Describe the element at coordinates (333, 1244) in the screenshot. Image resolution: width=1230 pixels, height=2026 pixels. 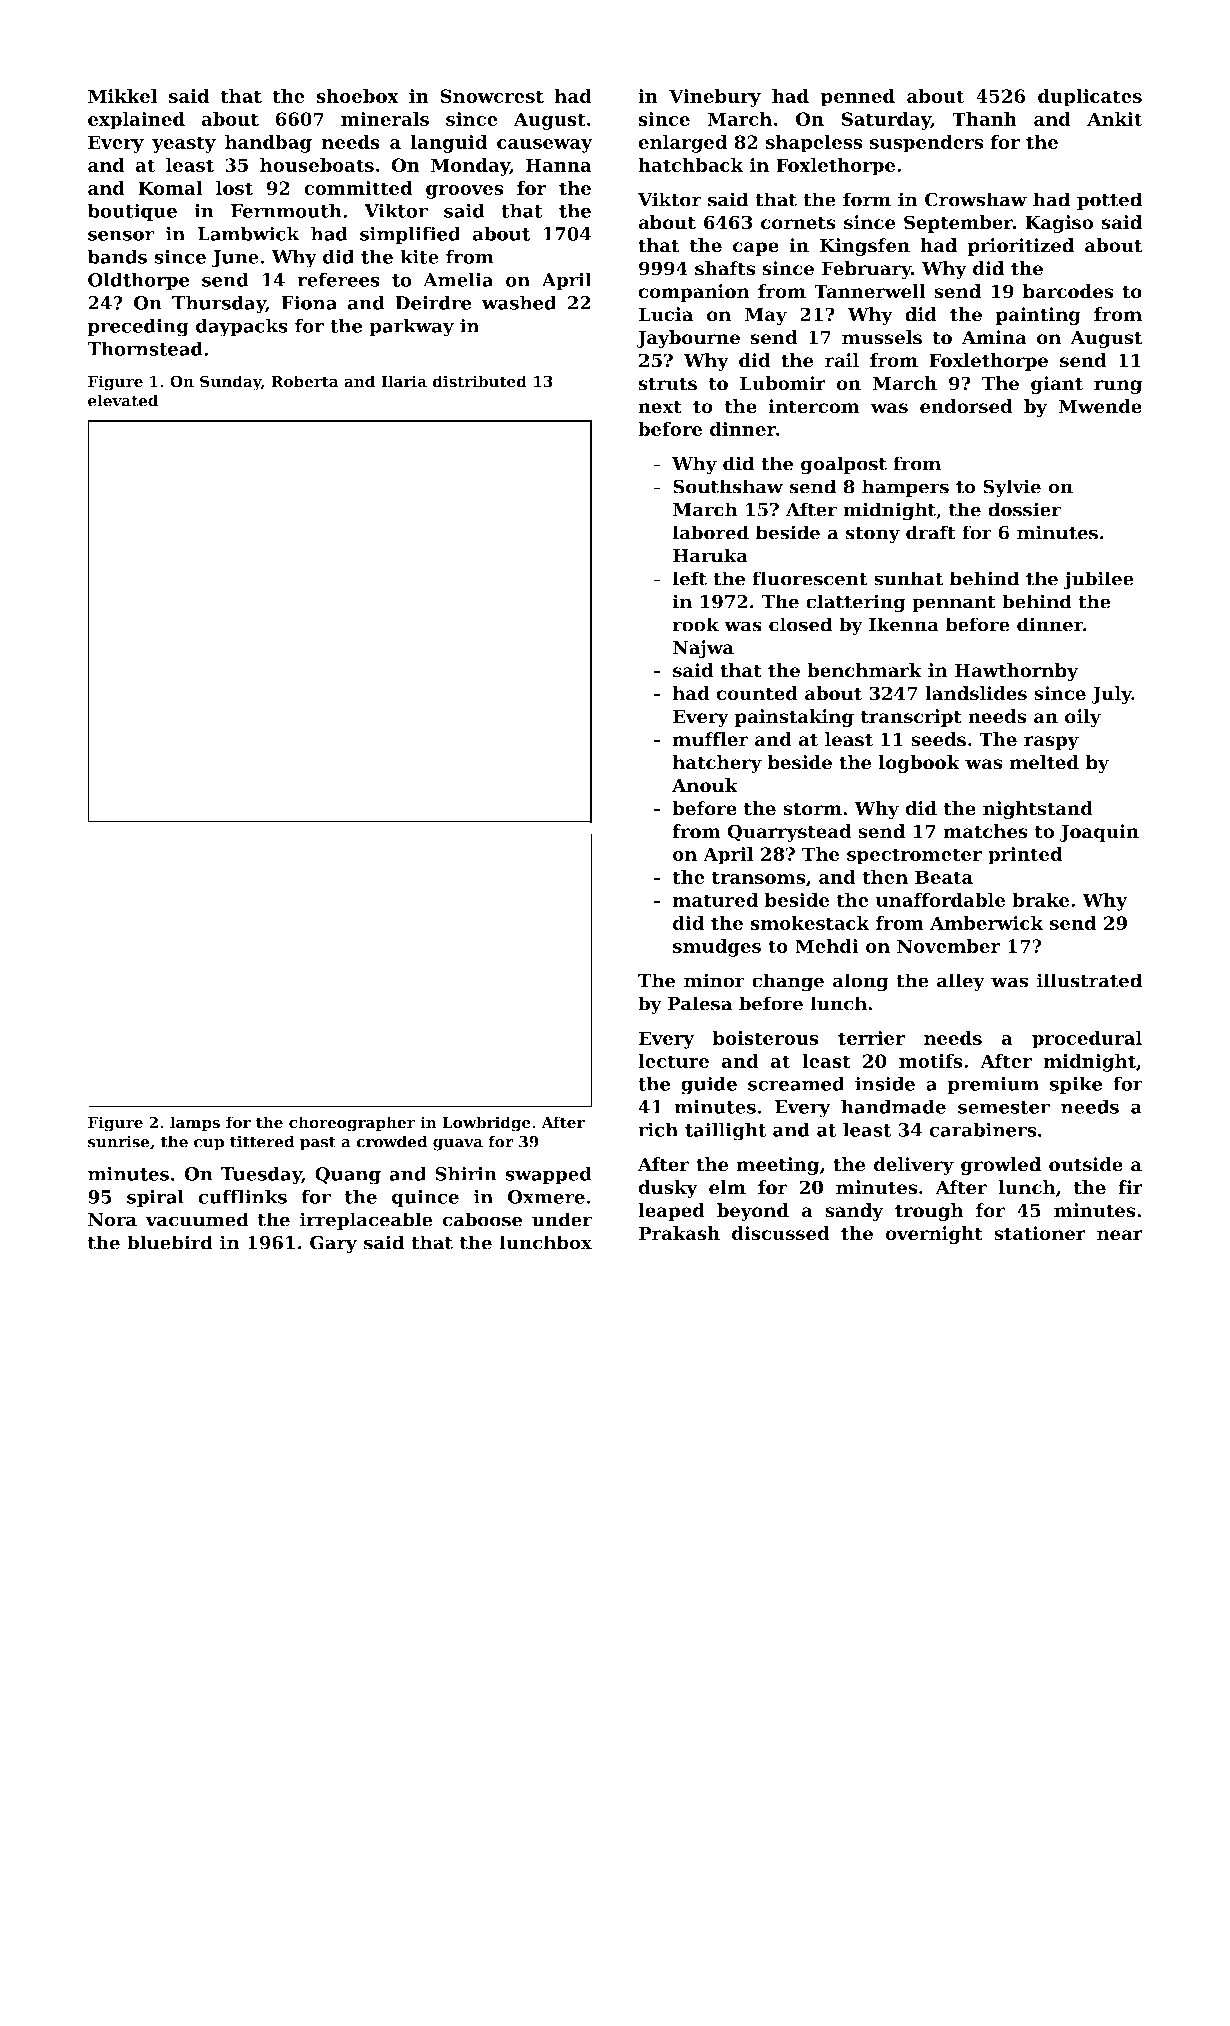
I see `Gary` at that location.
